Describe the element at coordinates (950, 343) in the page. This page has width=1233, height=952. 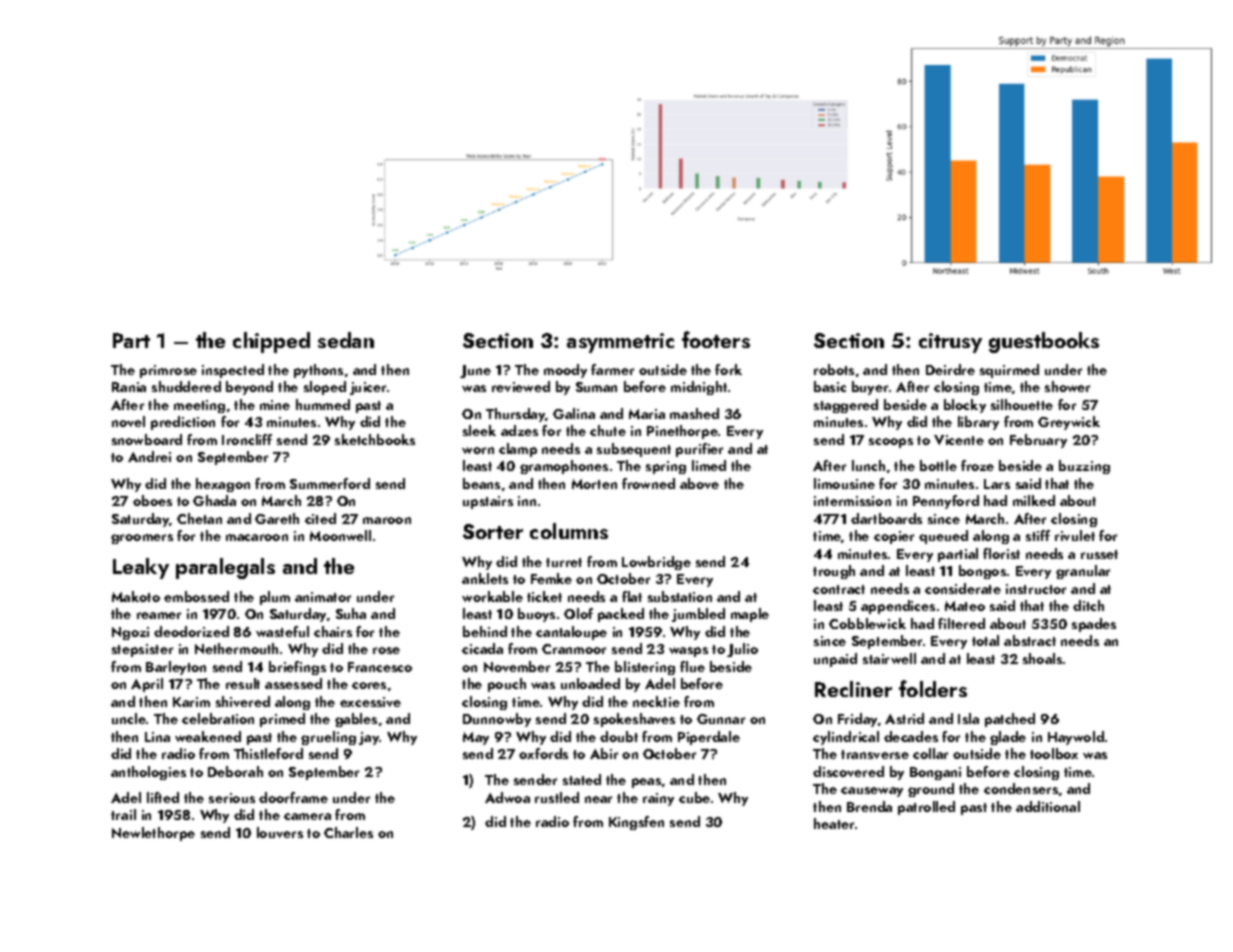
I see `citrusy` at that location.
